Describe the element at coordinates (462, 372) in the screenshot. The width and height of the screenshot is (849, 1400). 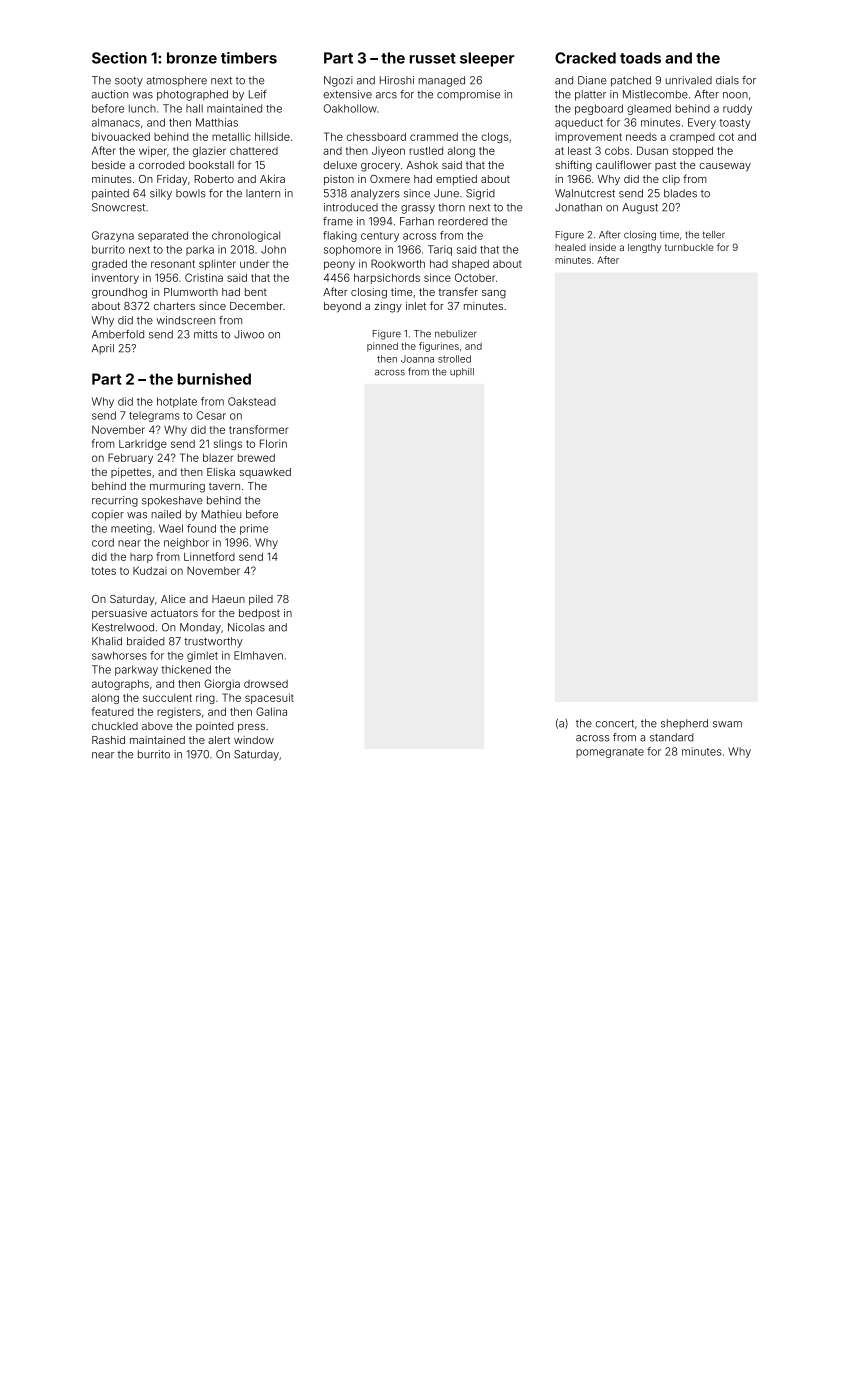
I see `uphill` at that location.
